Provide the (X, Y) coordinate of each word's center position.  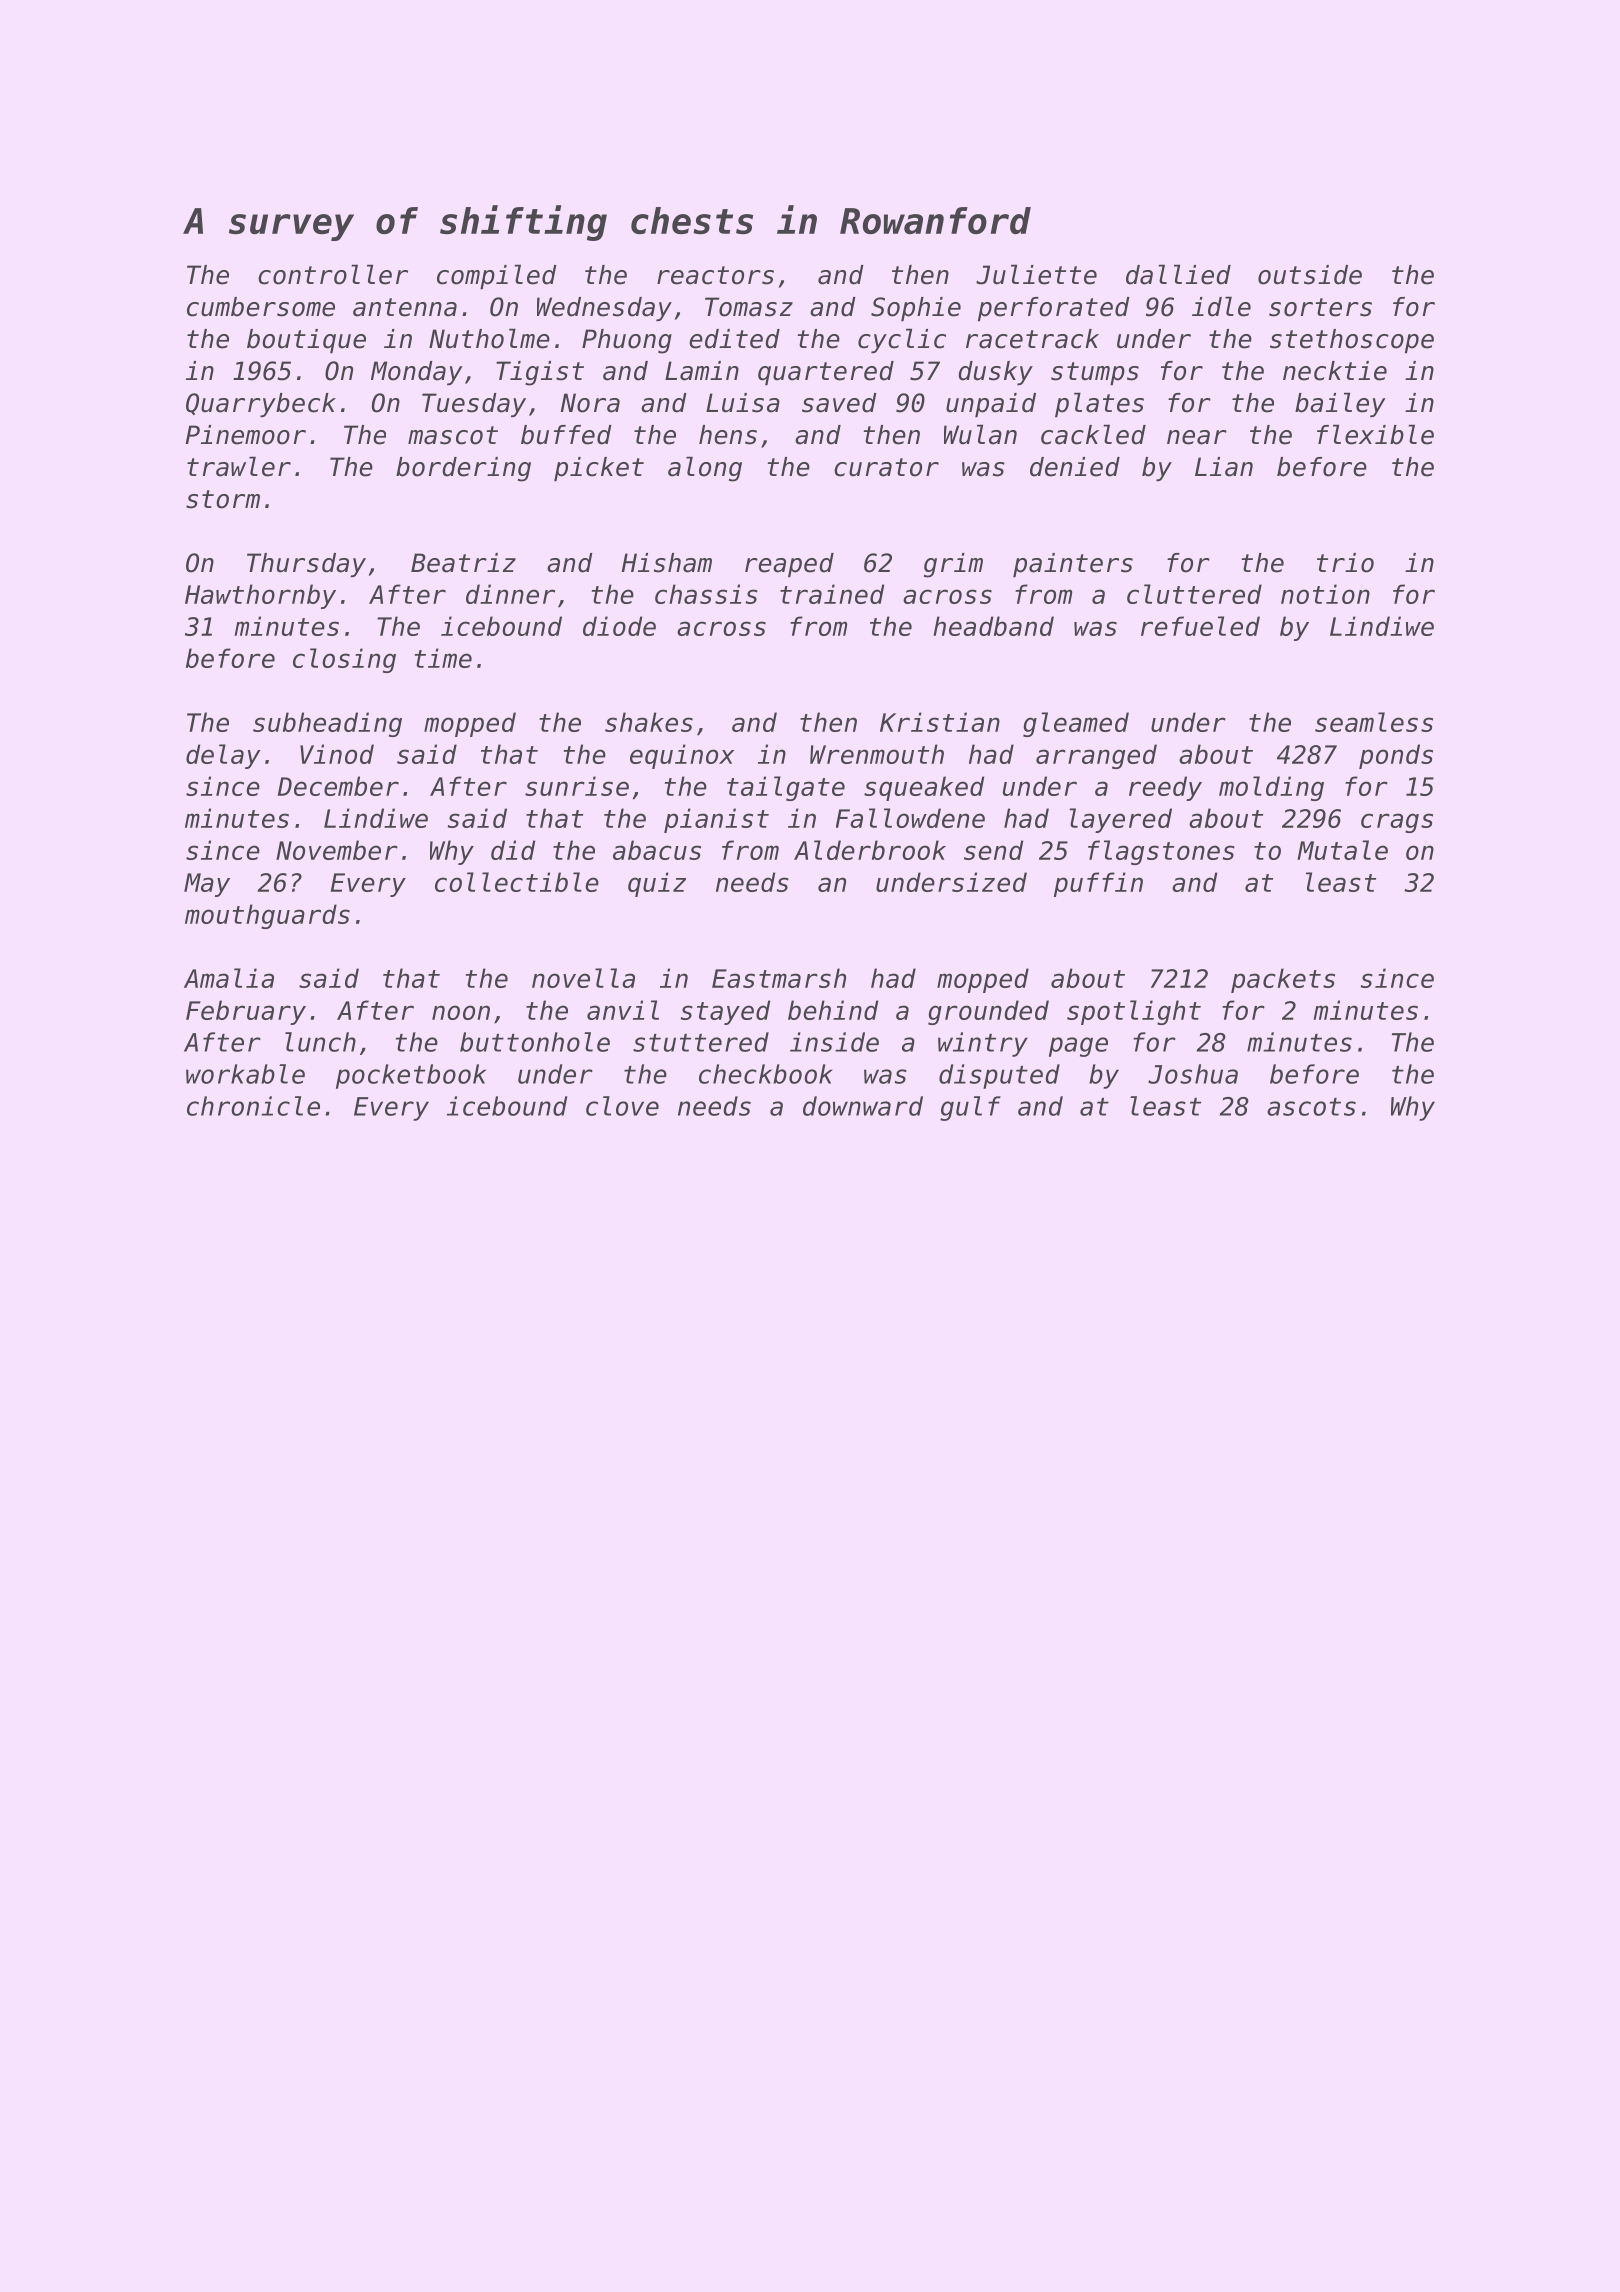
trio (1345, 563)
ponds (1396, 756)
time (443, 658)
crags (1397, 823)
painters (1073, 565)
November (337, 850)
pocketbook (411, 1076)
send (993, 850)
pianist (716, 820)
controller (333, 274)
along (705, 469)
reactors (715, 275)
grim (953, 565)
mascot (453, 435)
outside (1310, 275)
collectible (517, 882)
